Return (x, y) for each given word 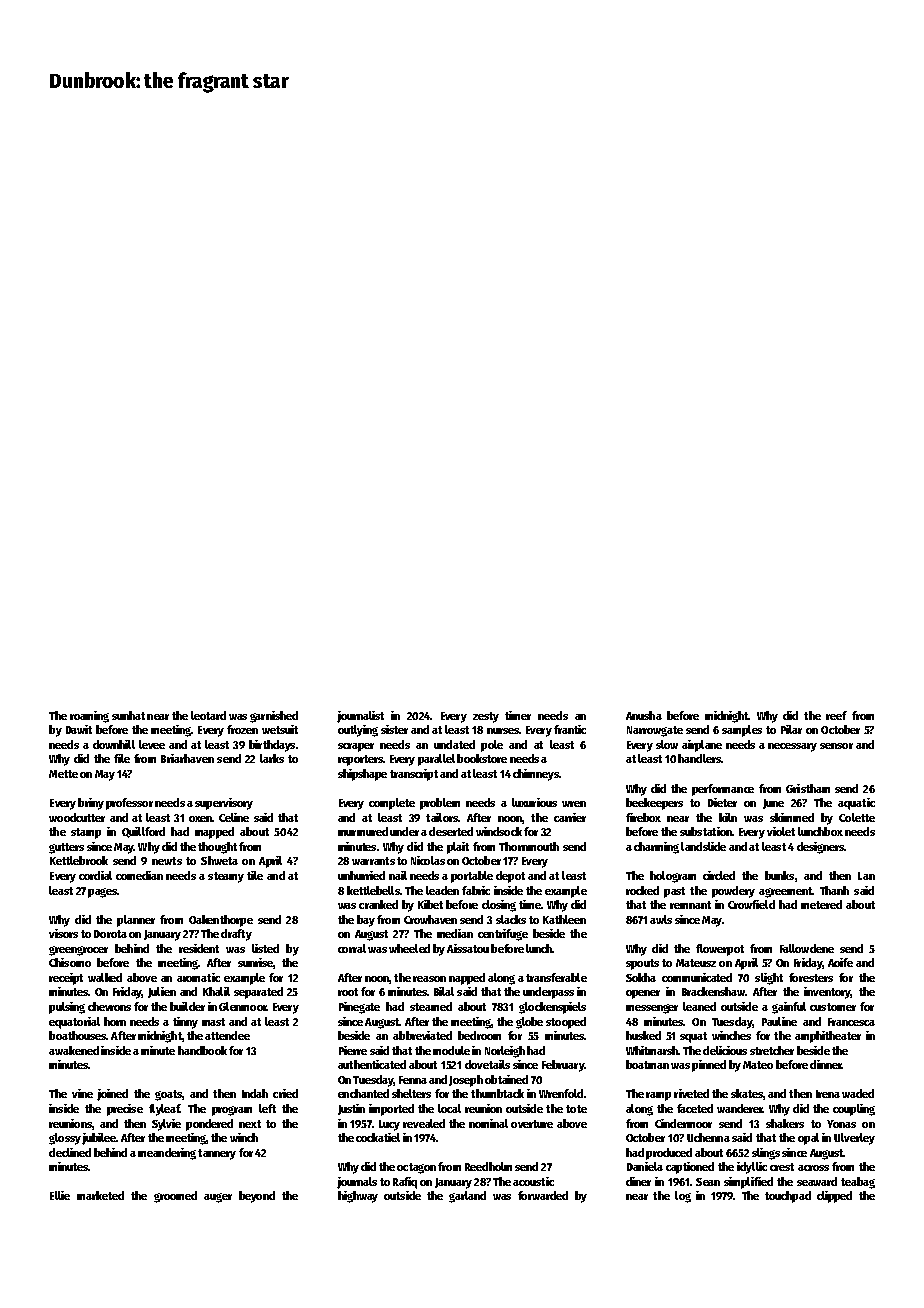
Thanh (834, 890)
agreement (785, 892)
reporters (361, 760)
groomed (175, 1197)
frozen (242, 729)
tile (255, 875)
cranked (378, 904)
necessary (792, 747)
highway (358, 1197)
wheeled (409, 948)
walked (105, 977)
